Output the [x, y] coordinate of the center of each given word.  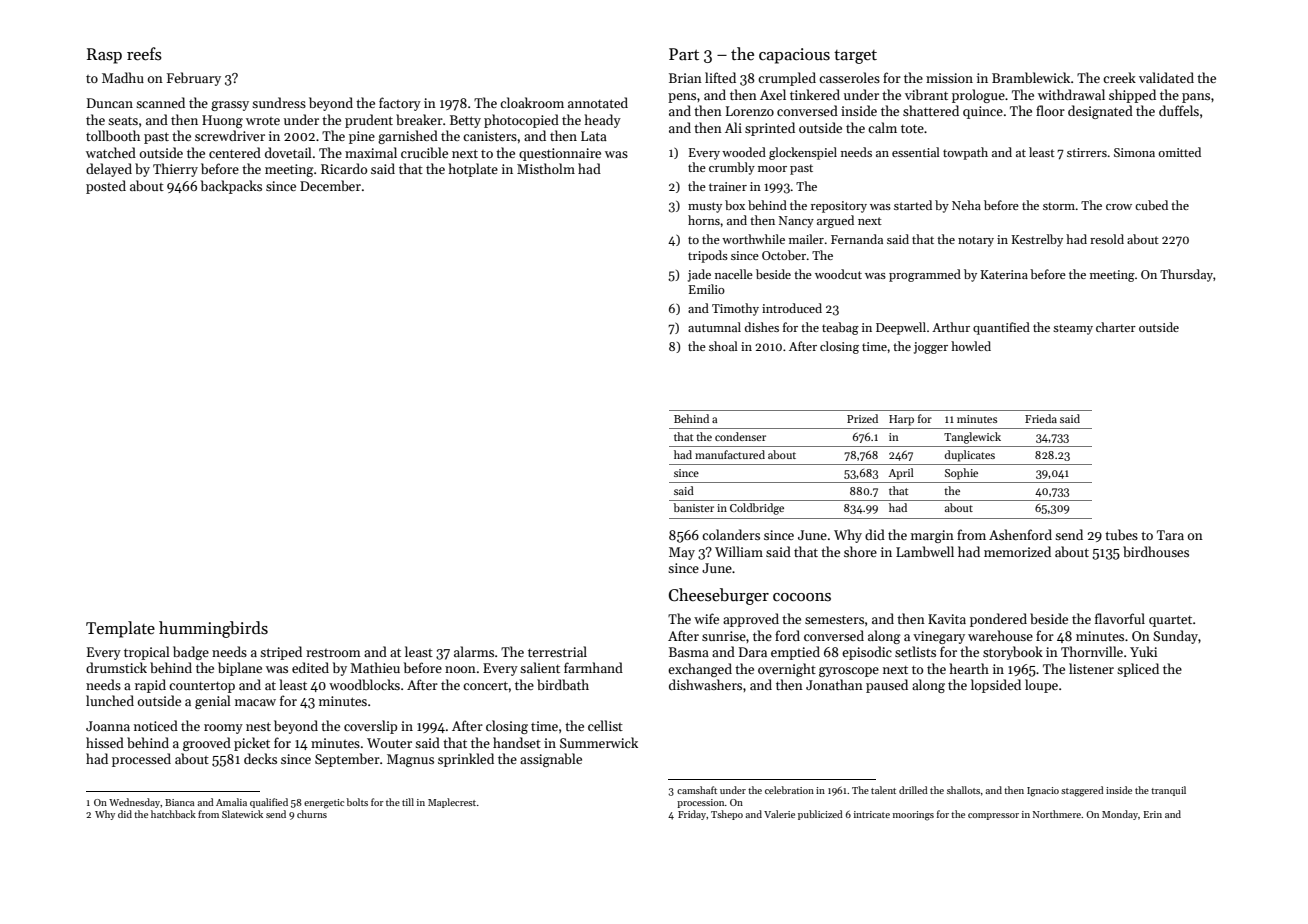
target [855, 57]
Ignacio [1043, 792]
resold [1107, 239]
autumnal [714, 327]
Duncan [110, 103]
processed [141, 760]
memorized [1017, 551]
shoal [723, 346]
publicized [820, 815]
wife [706, 618]
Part [684, 54]
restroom [333, 653]
